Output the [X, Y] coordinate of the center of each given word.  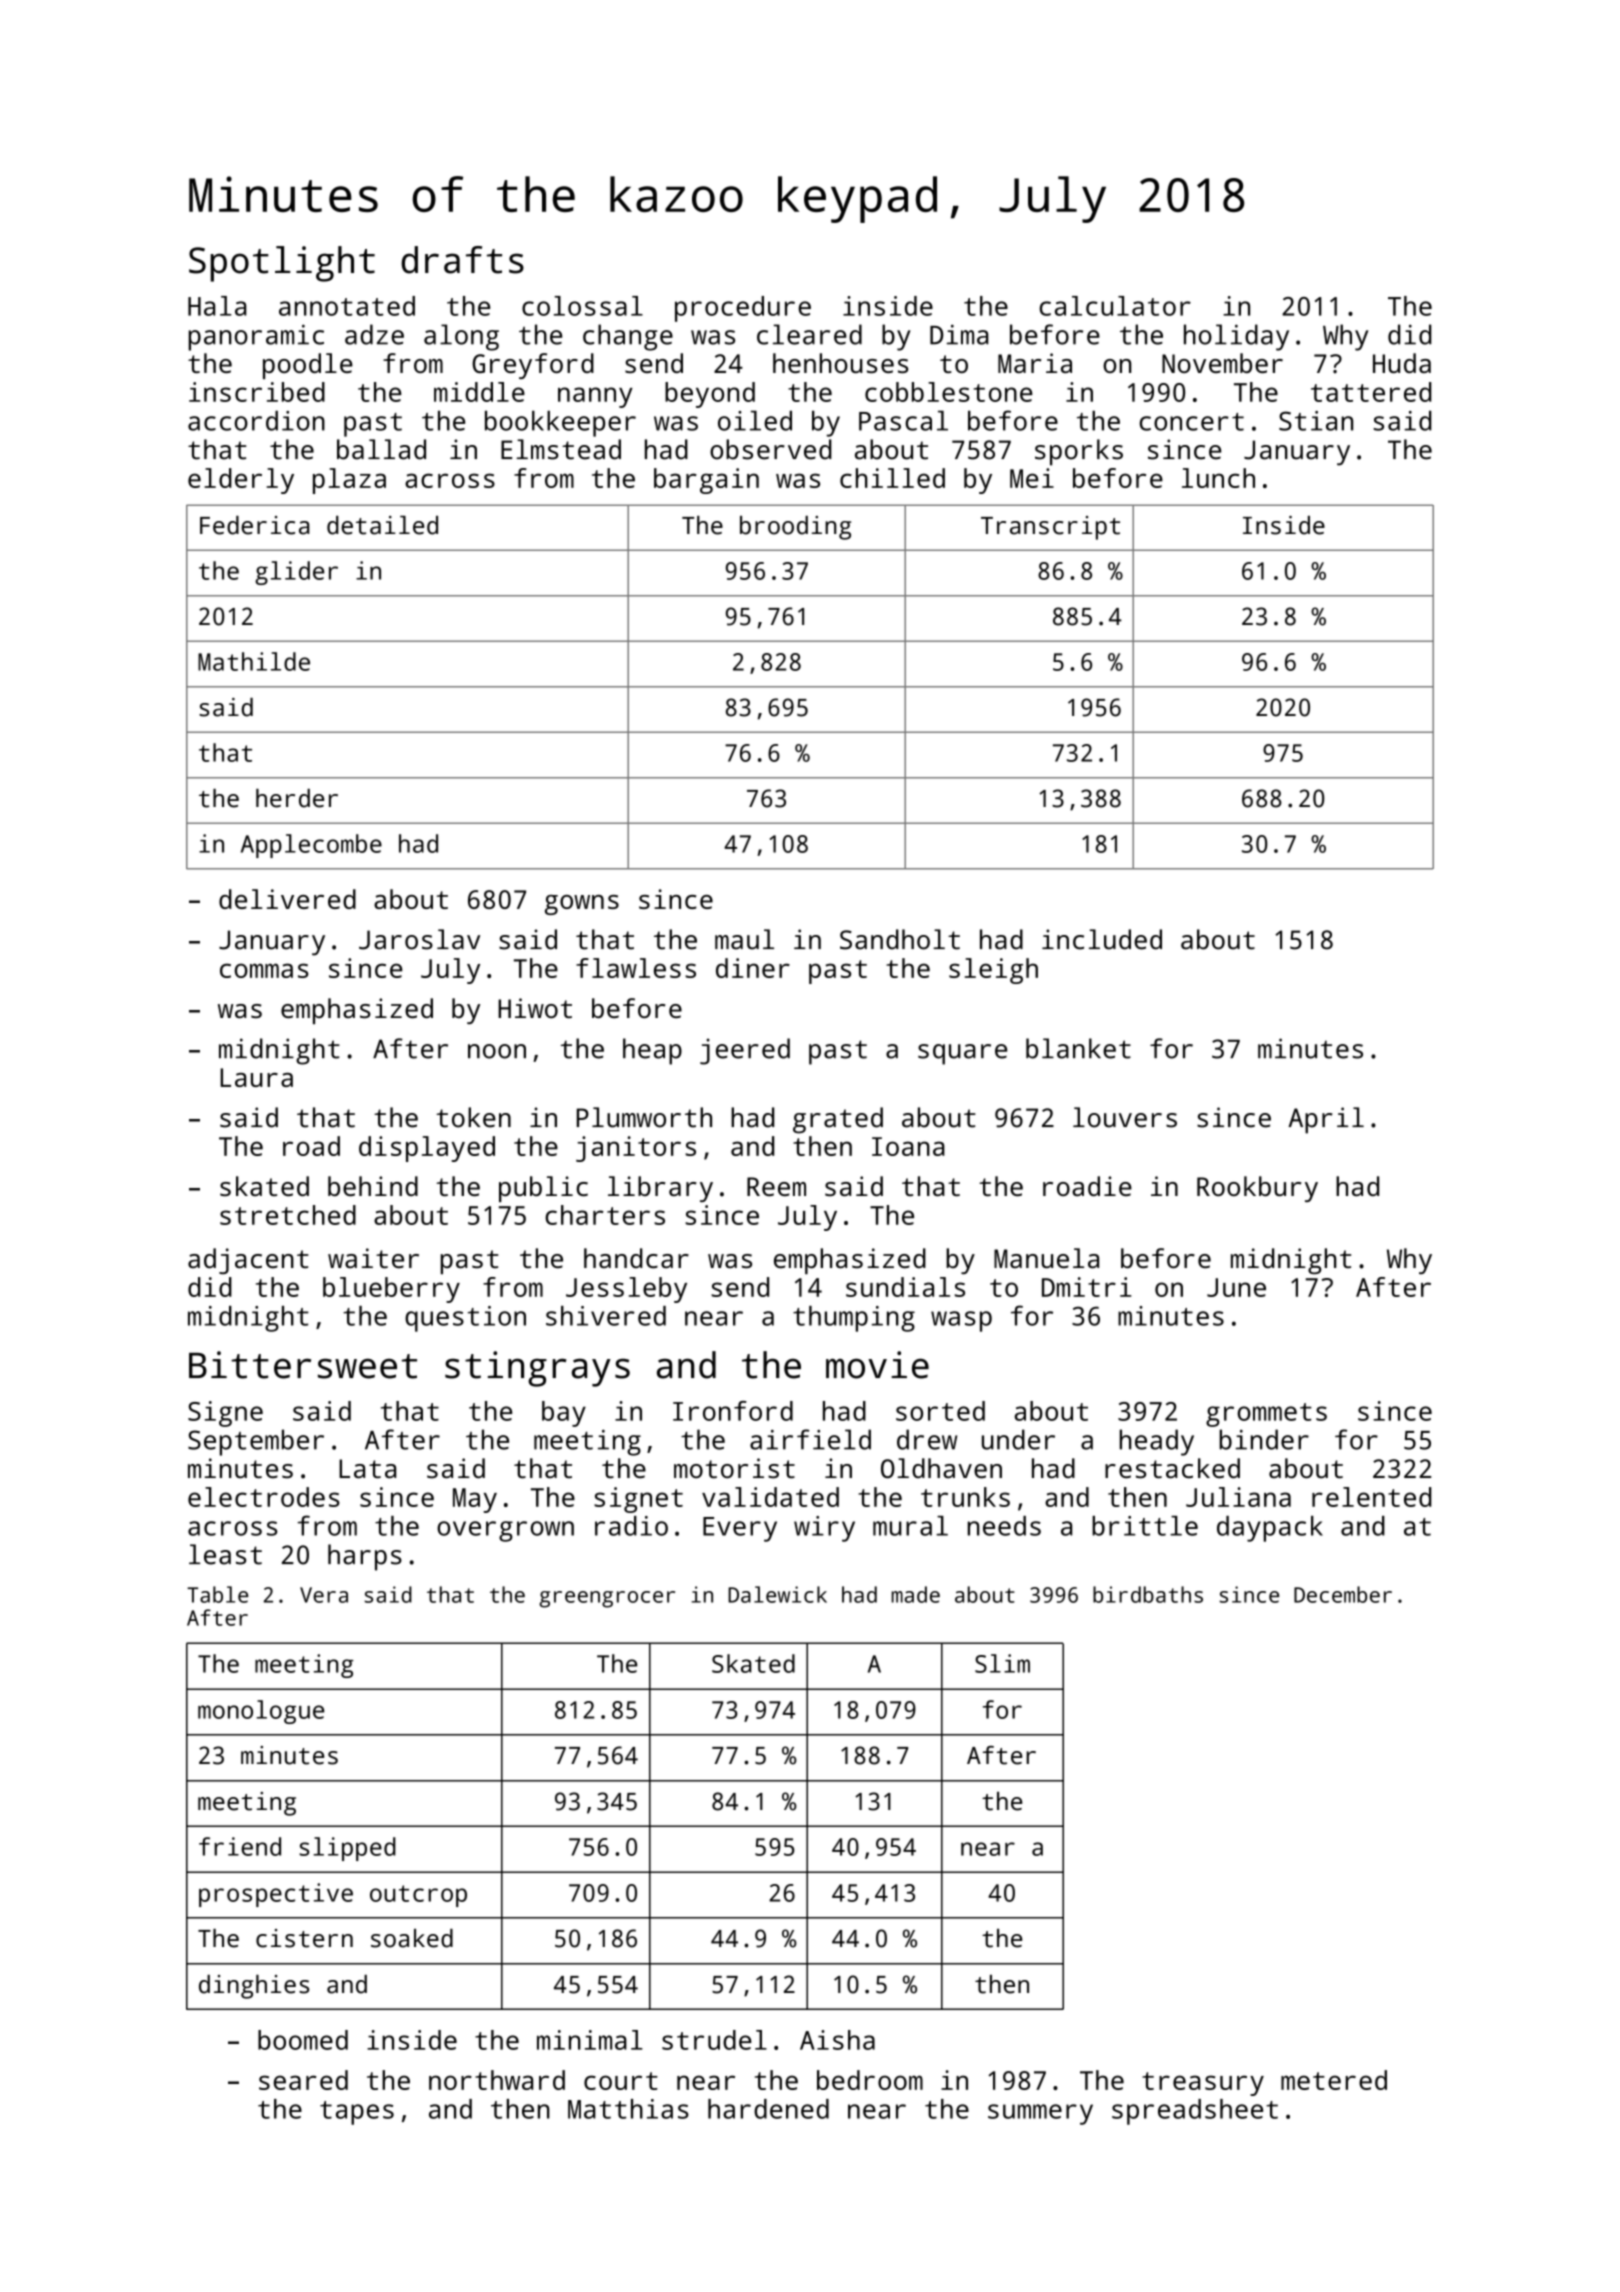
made [915, 1594]
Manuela [1046, 1258]
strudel [714, 2040]
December [1343, 1594]
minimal [590, 2040]
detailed [382, 525]
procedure [743, 309]
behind [373, 1186]
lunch [1218, 478]
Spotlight [282, 264]
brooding [795, 528]
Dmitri [1086, 1287]
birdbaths [1148, 1594]
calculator [1115, 306]
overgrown [505, 1531]
